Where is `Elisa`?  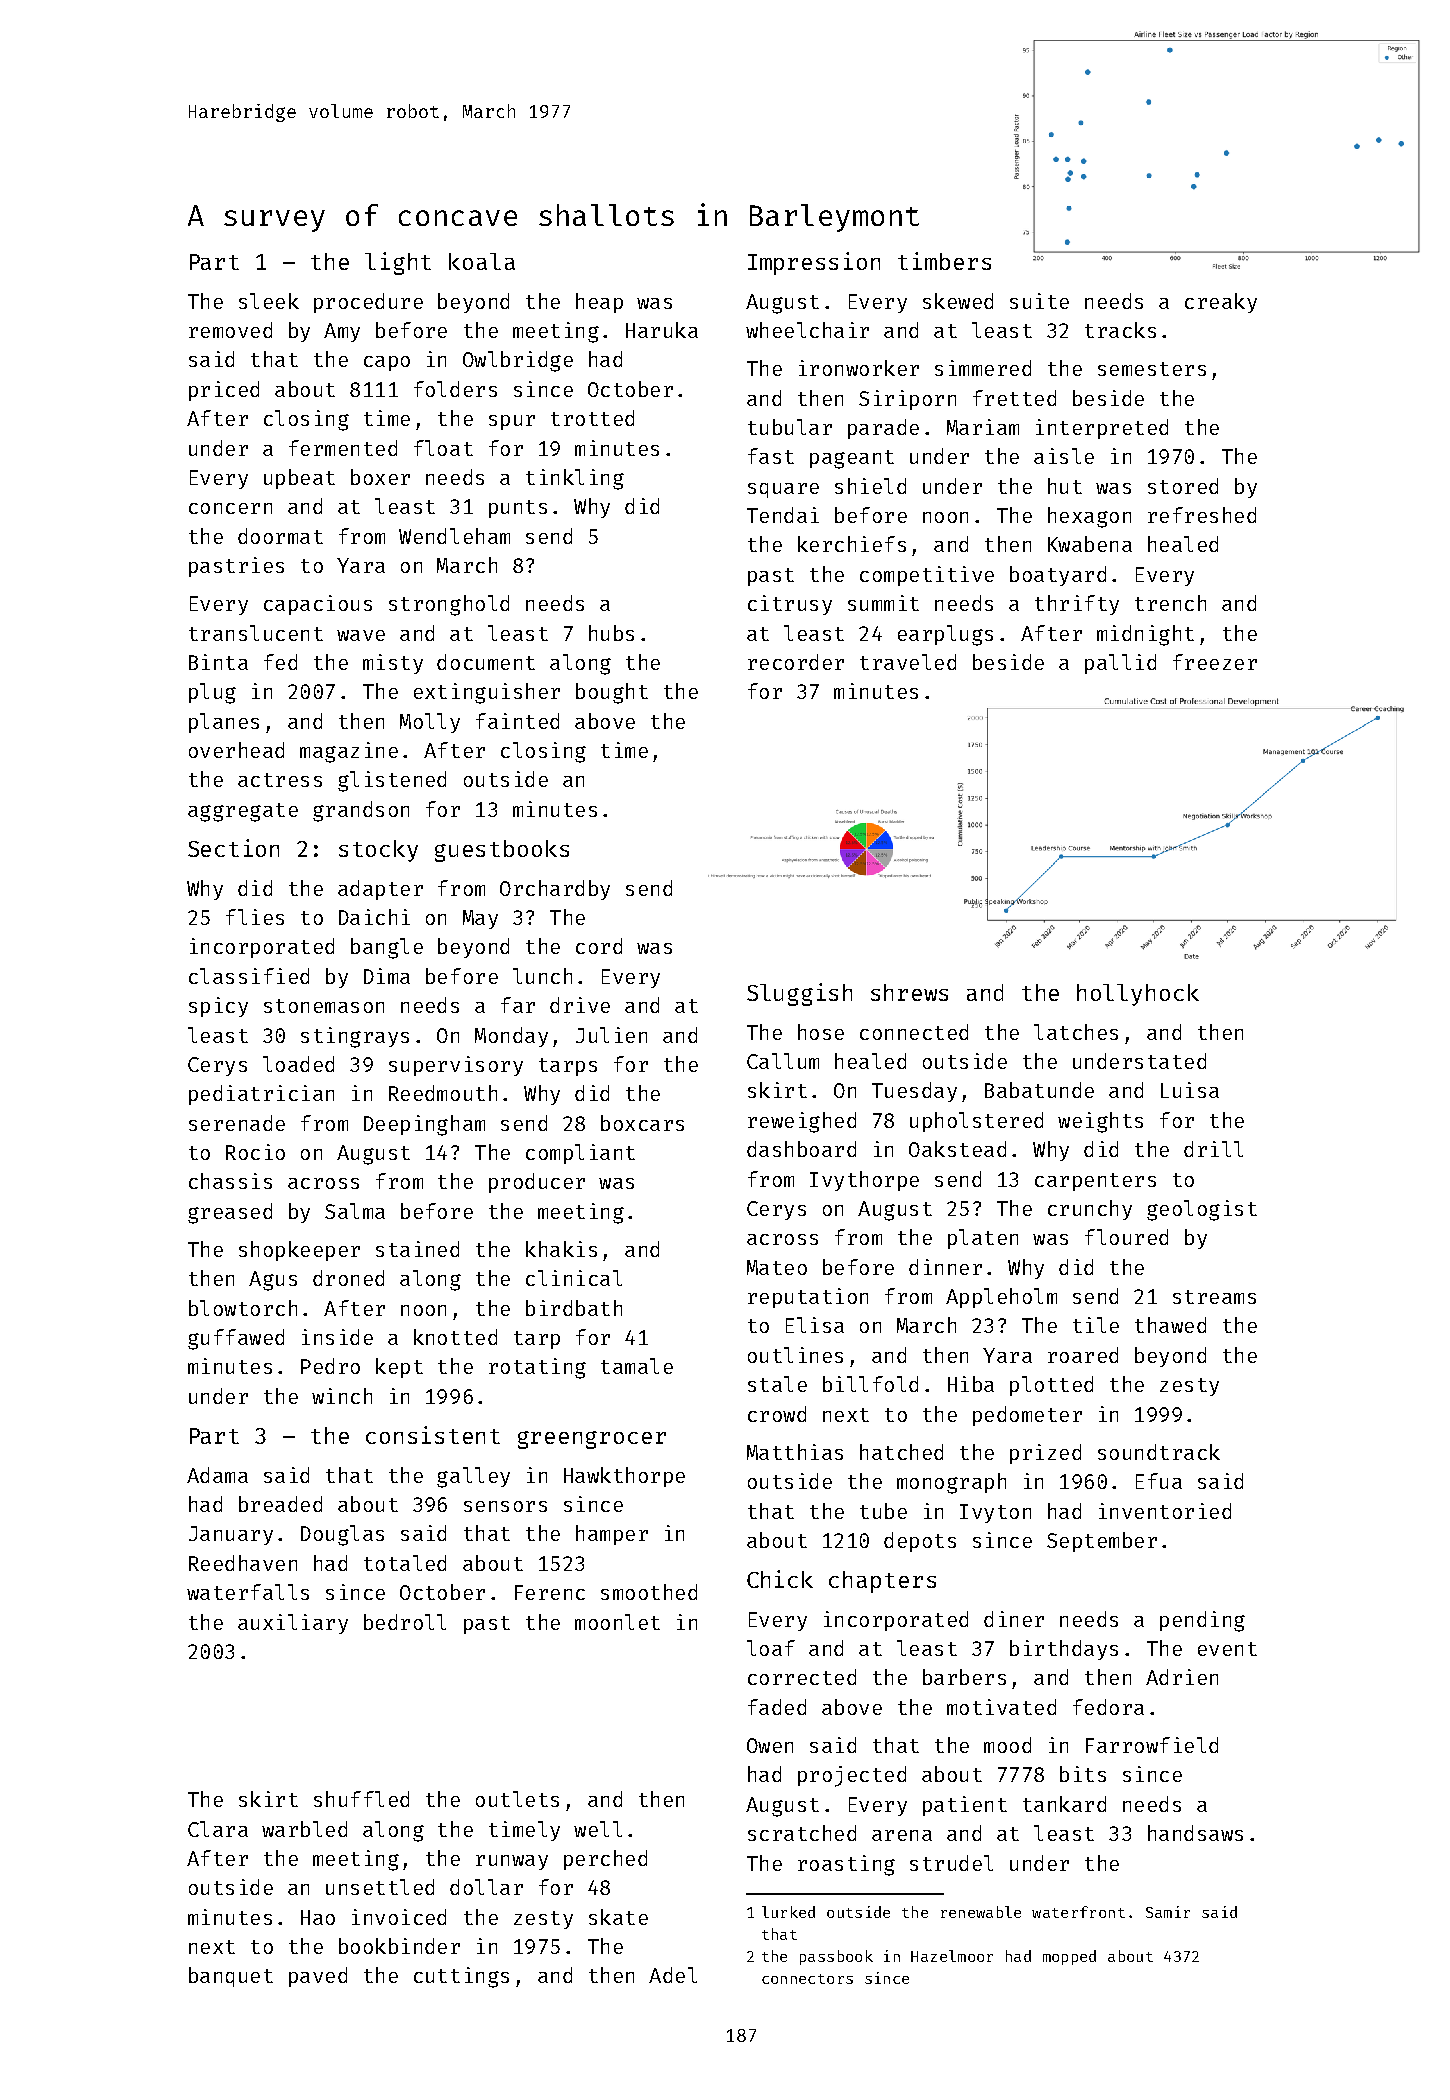
Elisa is located at coordinates (815, 1325).
